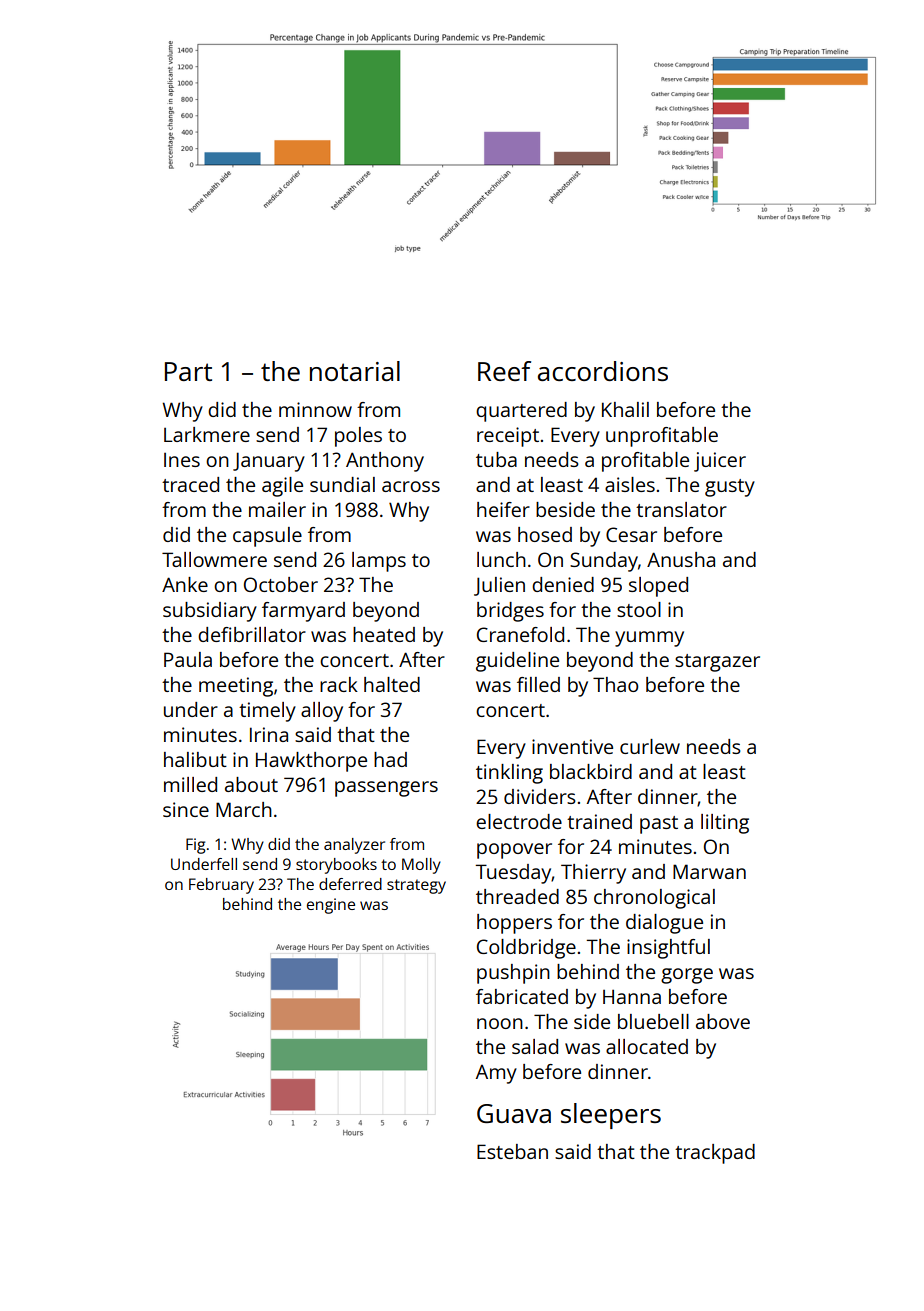 This document has height=1311, width=924. I want to click on juicer, so click(720, 462).
